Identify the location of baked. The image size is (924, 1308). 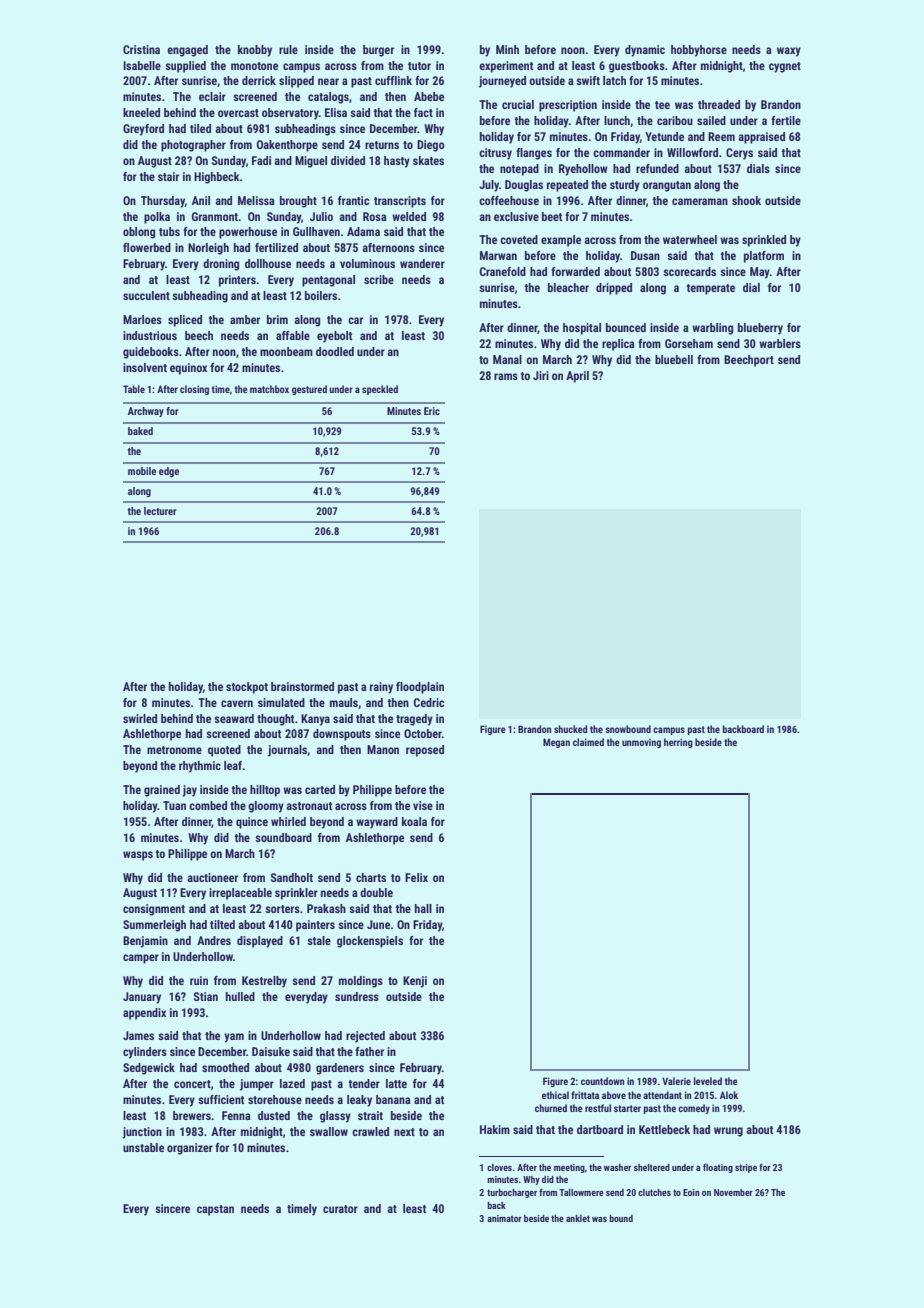
(140, 431).
